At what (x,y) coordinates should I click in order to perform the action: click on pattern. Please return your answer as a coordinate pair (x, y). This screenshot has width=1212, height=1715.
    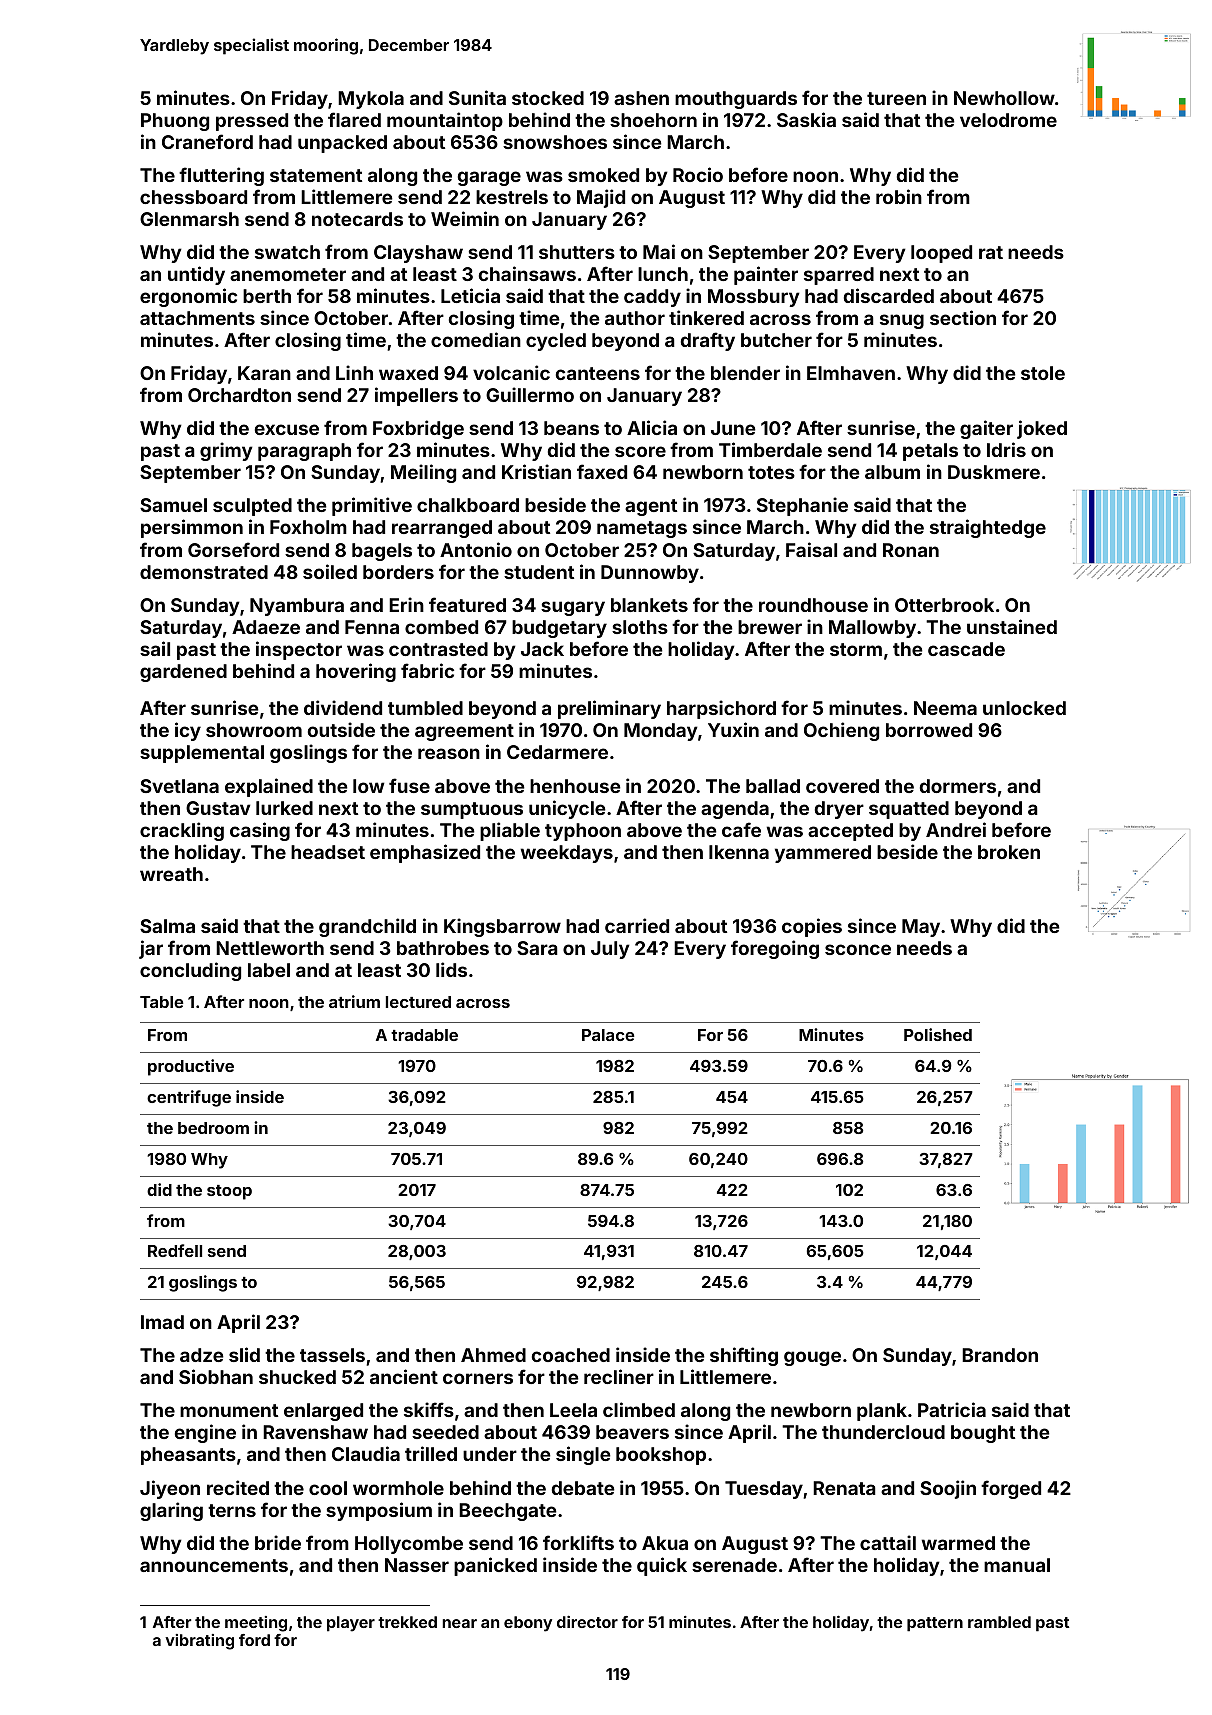
    Looking at the image, I should click on (935, 1624).
